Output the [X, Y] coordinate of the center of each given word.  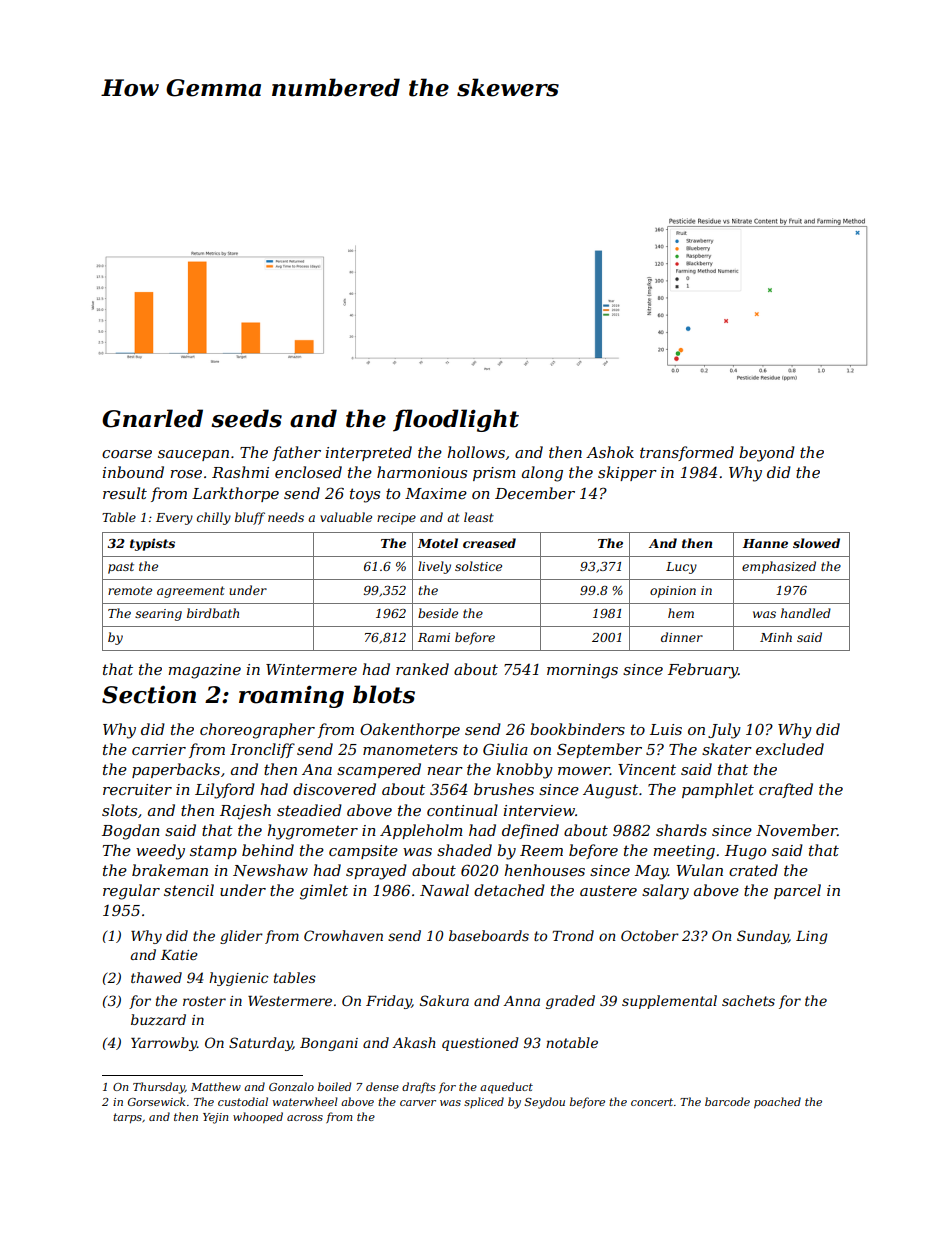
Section [149, 694]
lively [434, 567]
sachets [748, 1000]
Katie [179, 955]
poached [777, 1103]
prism [494, 474]
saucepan [193, 455]
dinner [682, 637]
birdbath [213, 613]
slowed [816, 543]
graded [570, 1002]
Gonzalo [291, 1086]
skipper [627, 473]
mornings [582, 671]
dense [382, 1086]
